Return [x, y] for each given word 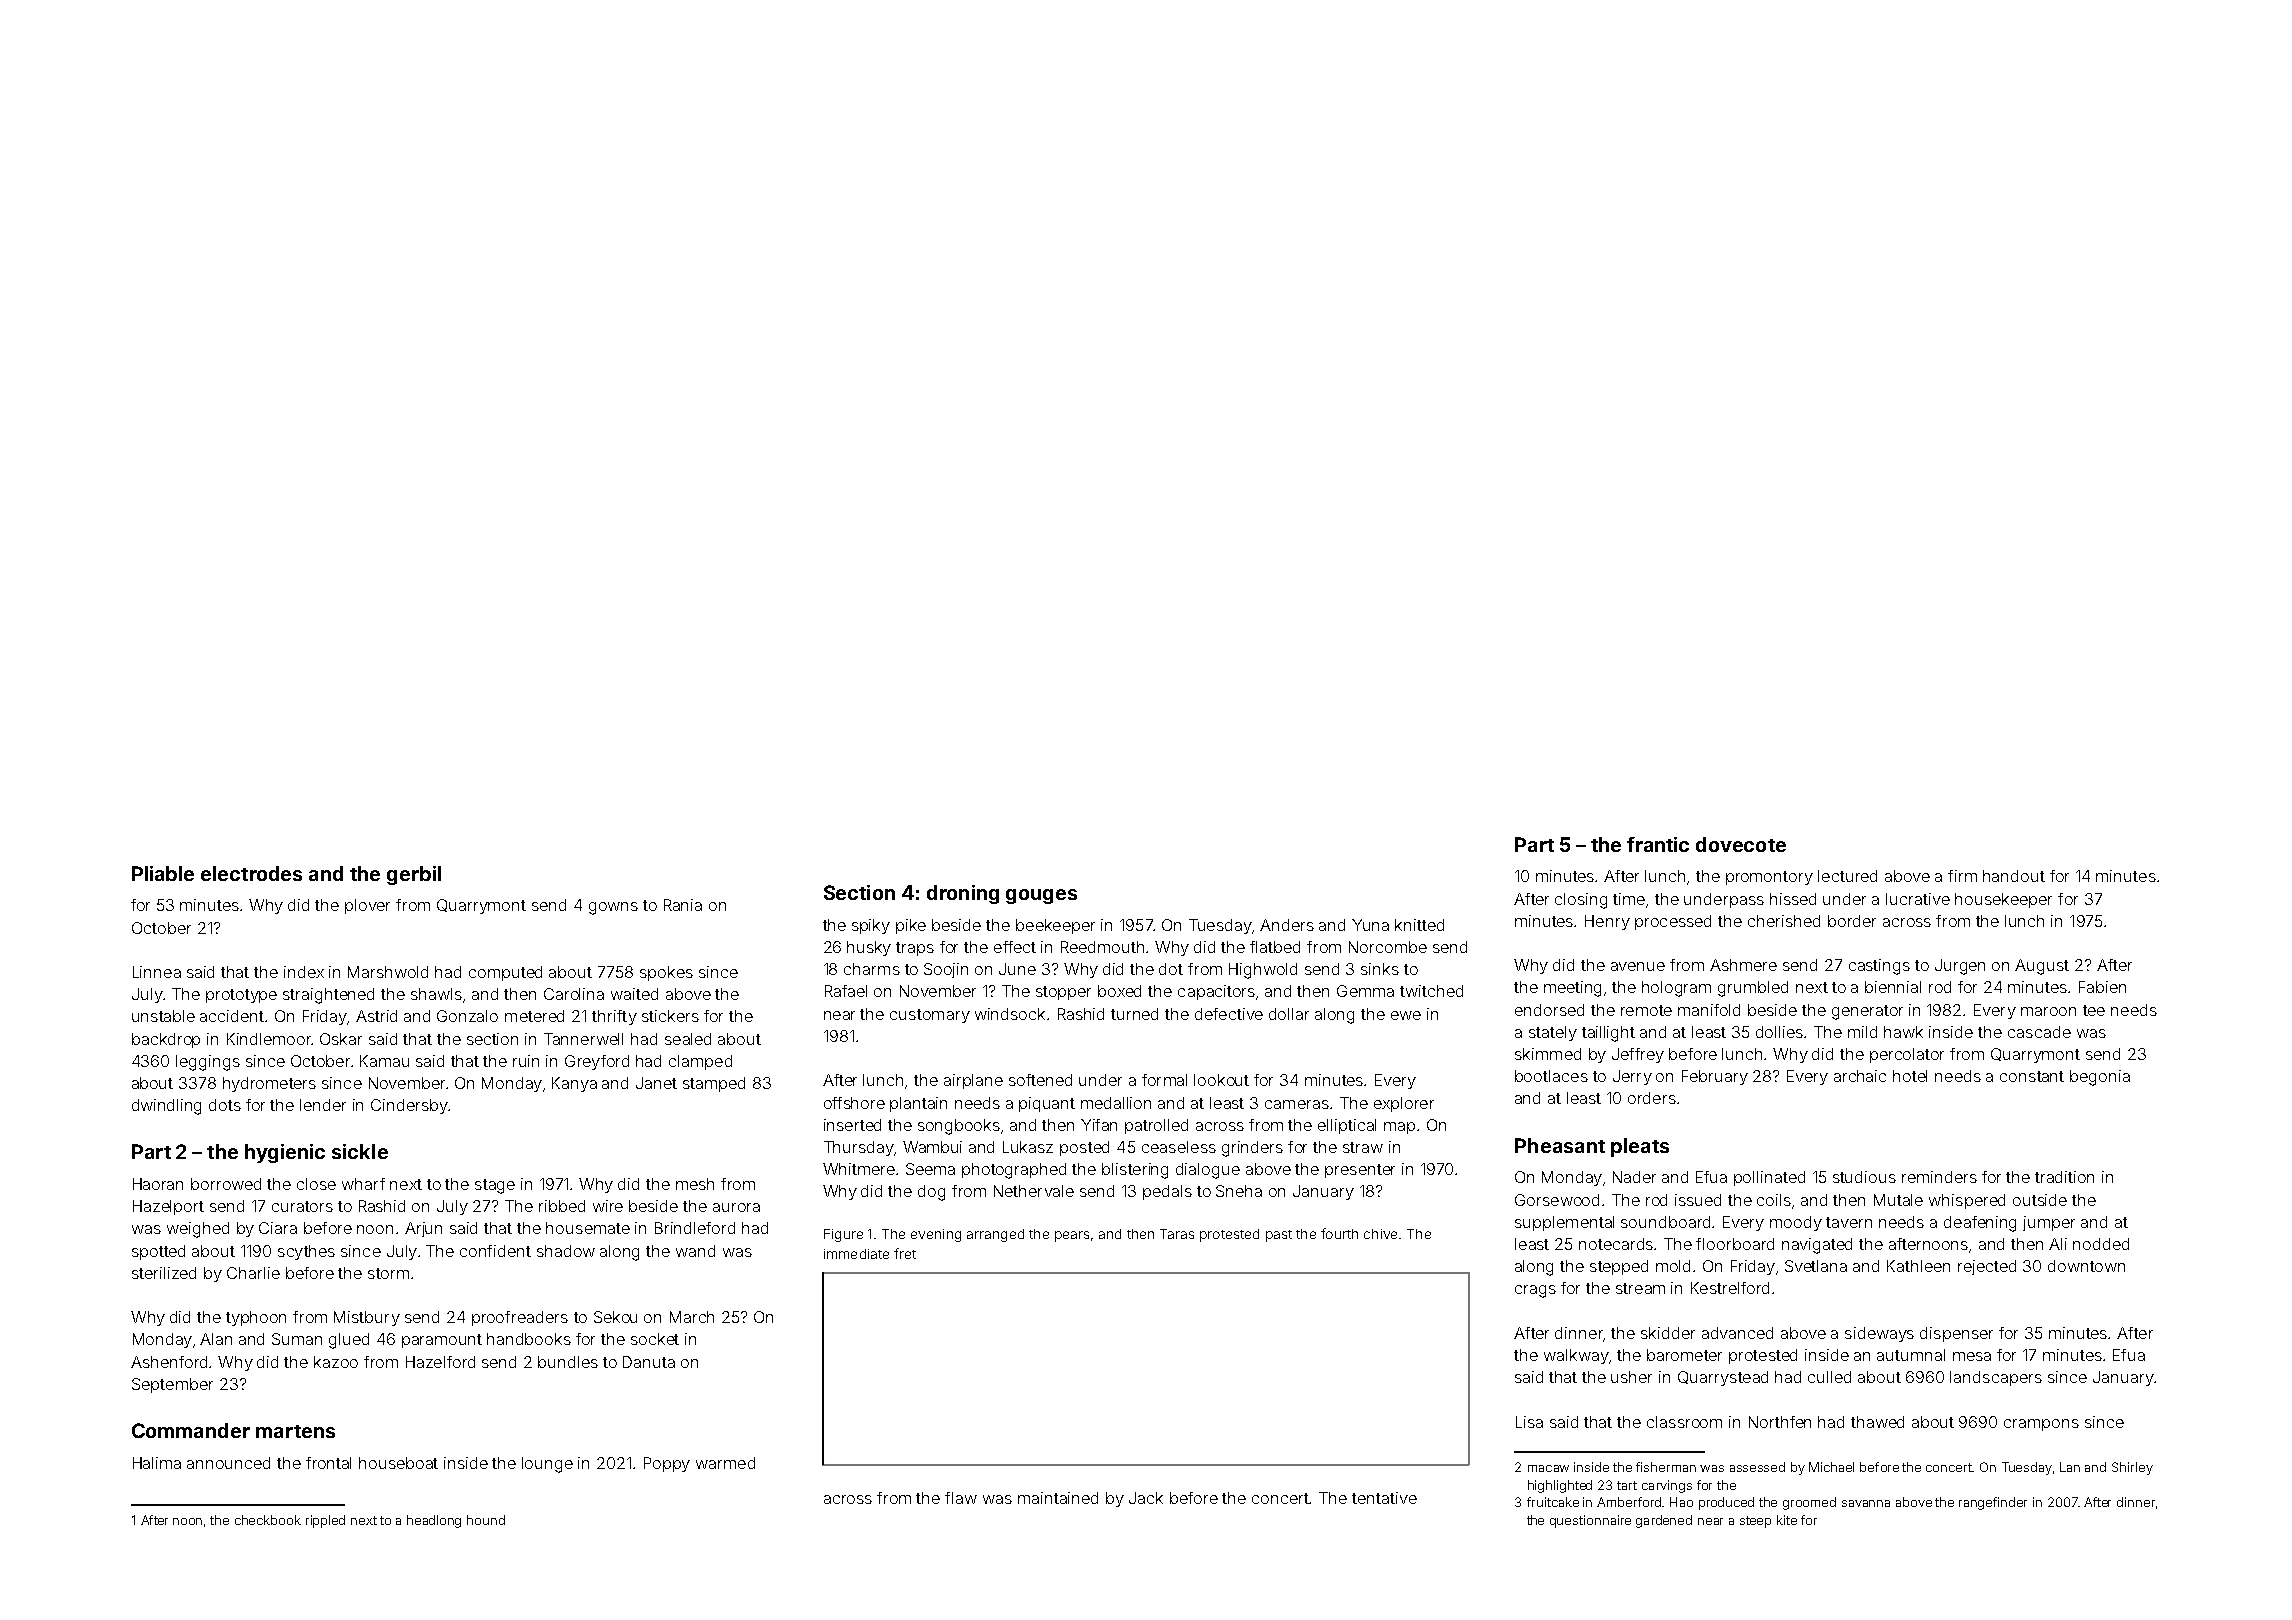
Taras [1177, 1234]
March [692, 1317]
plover [367, 906]
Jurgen [1960, 967]
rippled [325, 1521]
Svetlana [1816, 1266]
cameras [1297, 1104]
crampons [2041, 1425]
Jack [1146, 1498]
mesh [695, 1184]
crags [1535, 1291]
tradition [2064, 1177]
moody [1796, 1223]
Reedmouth [1102, 947]
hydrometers [269, 1084]
